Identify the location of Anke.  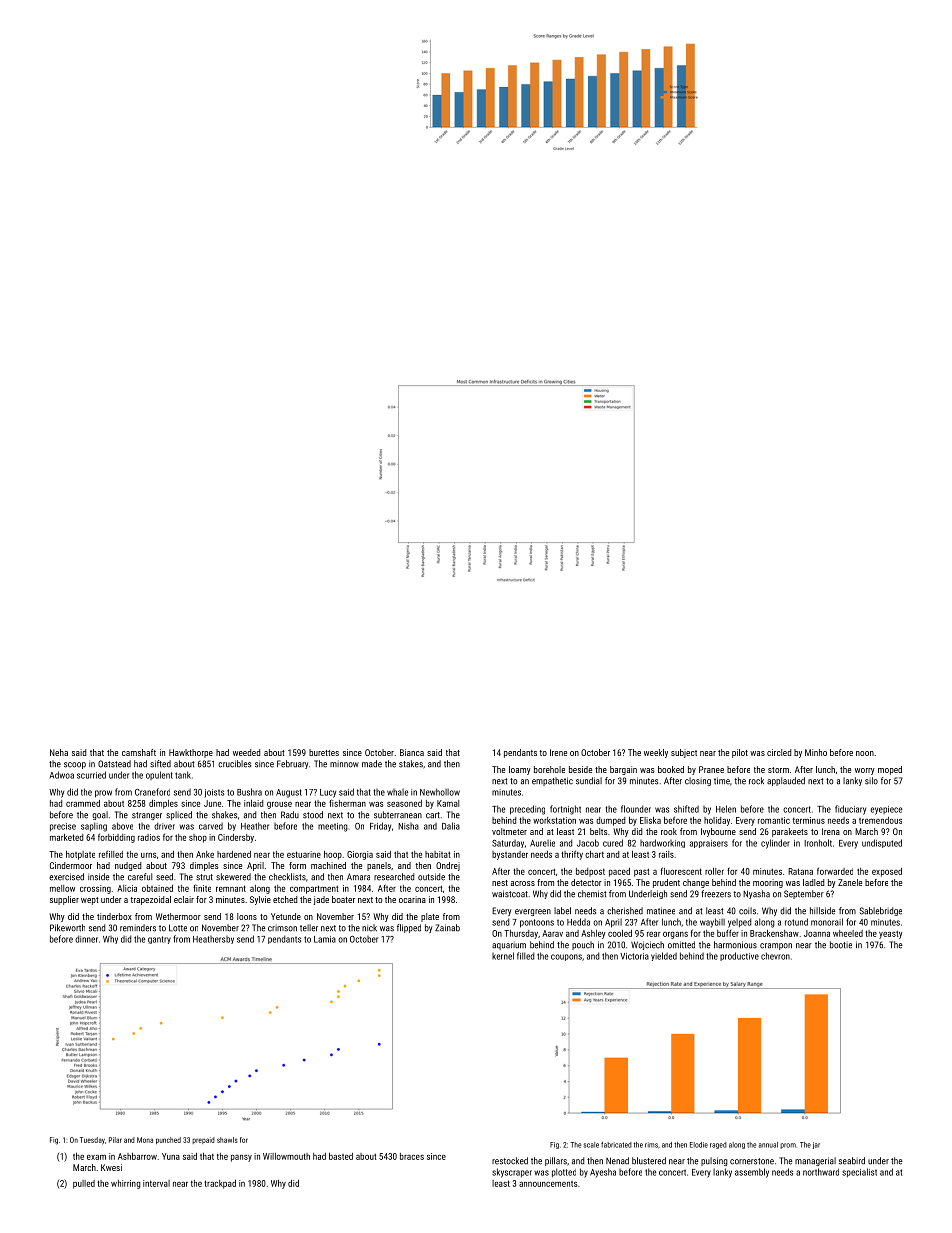
(205, 854).
